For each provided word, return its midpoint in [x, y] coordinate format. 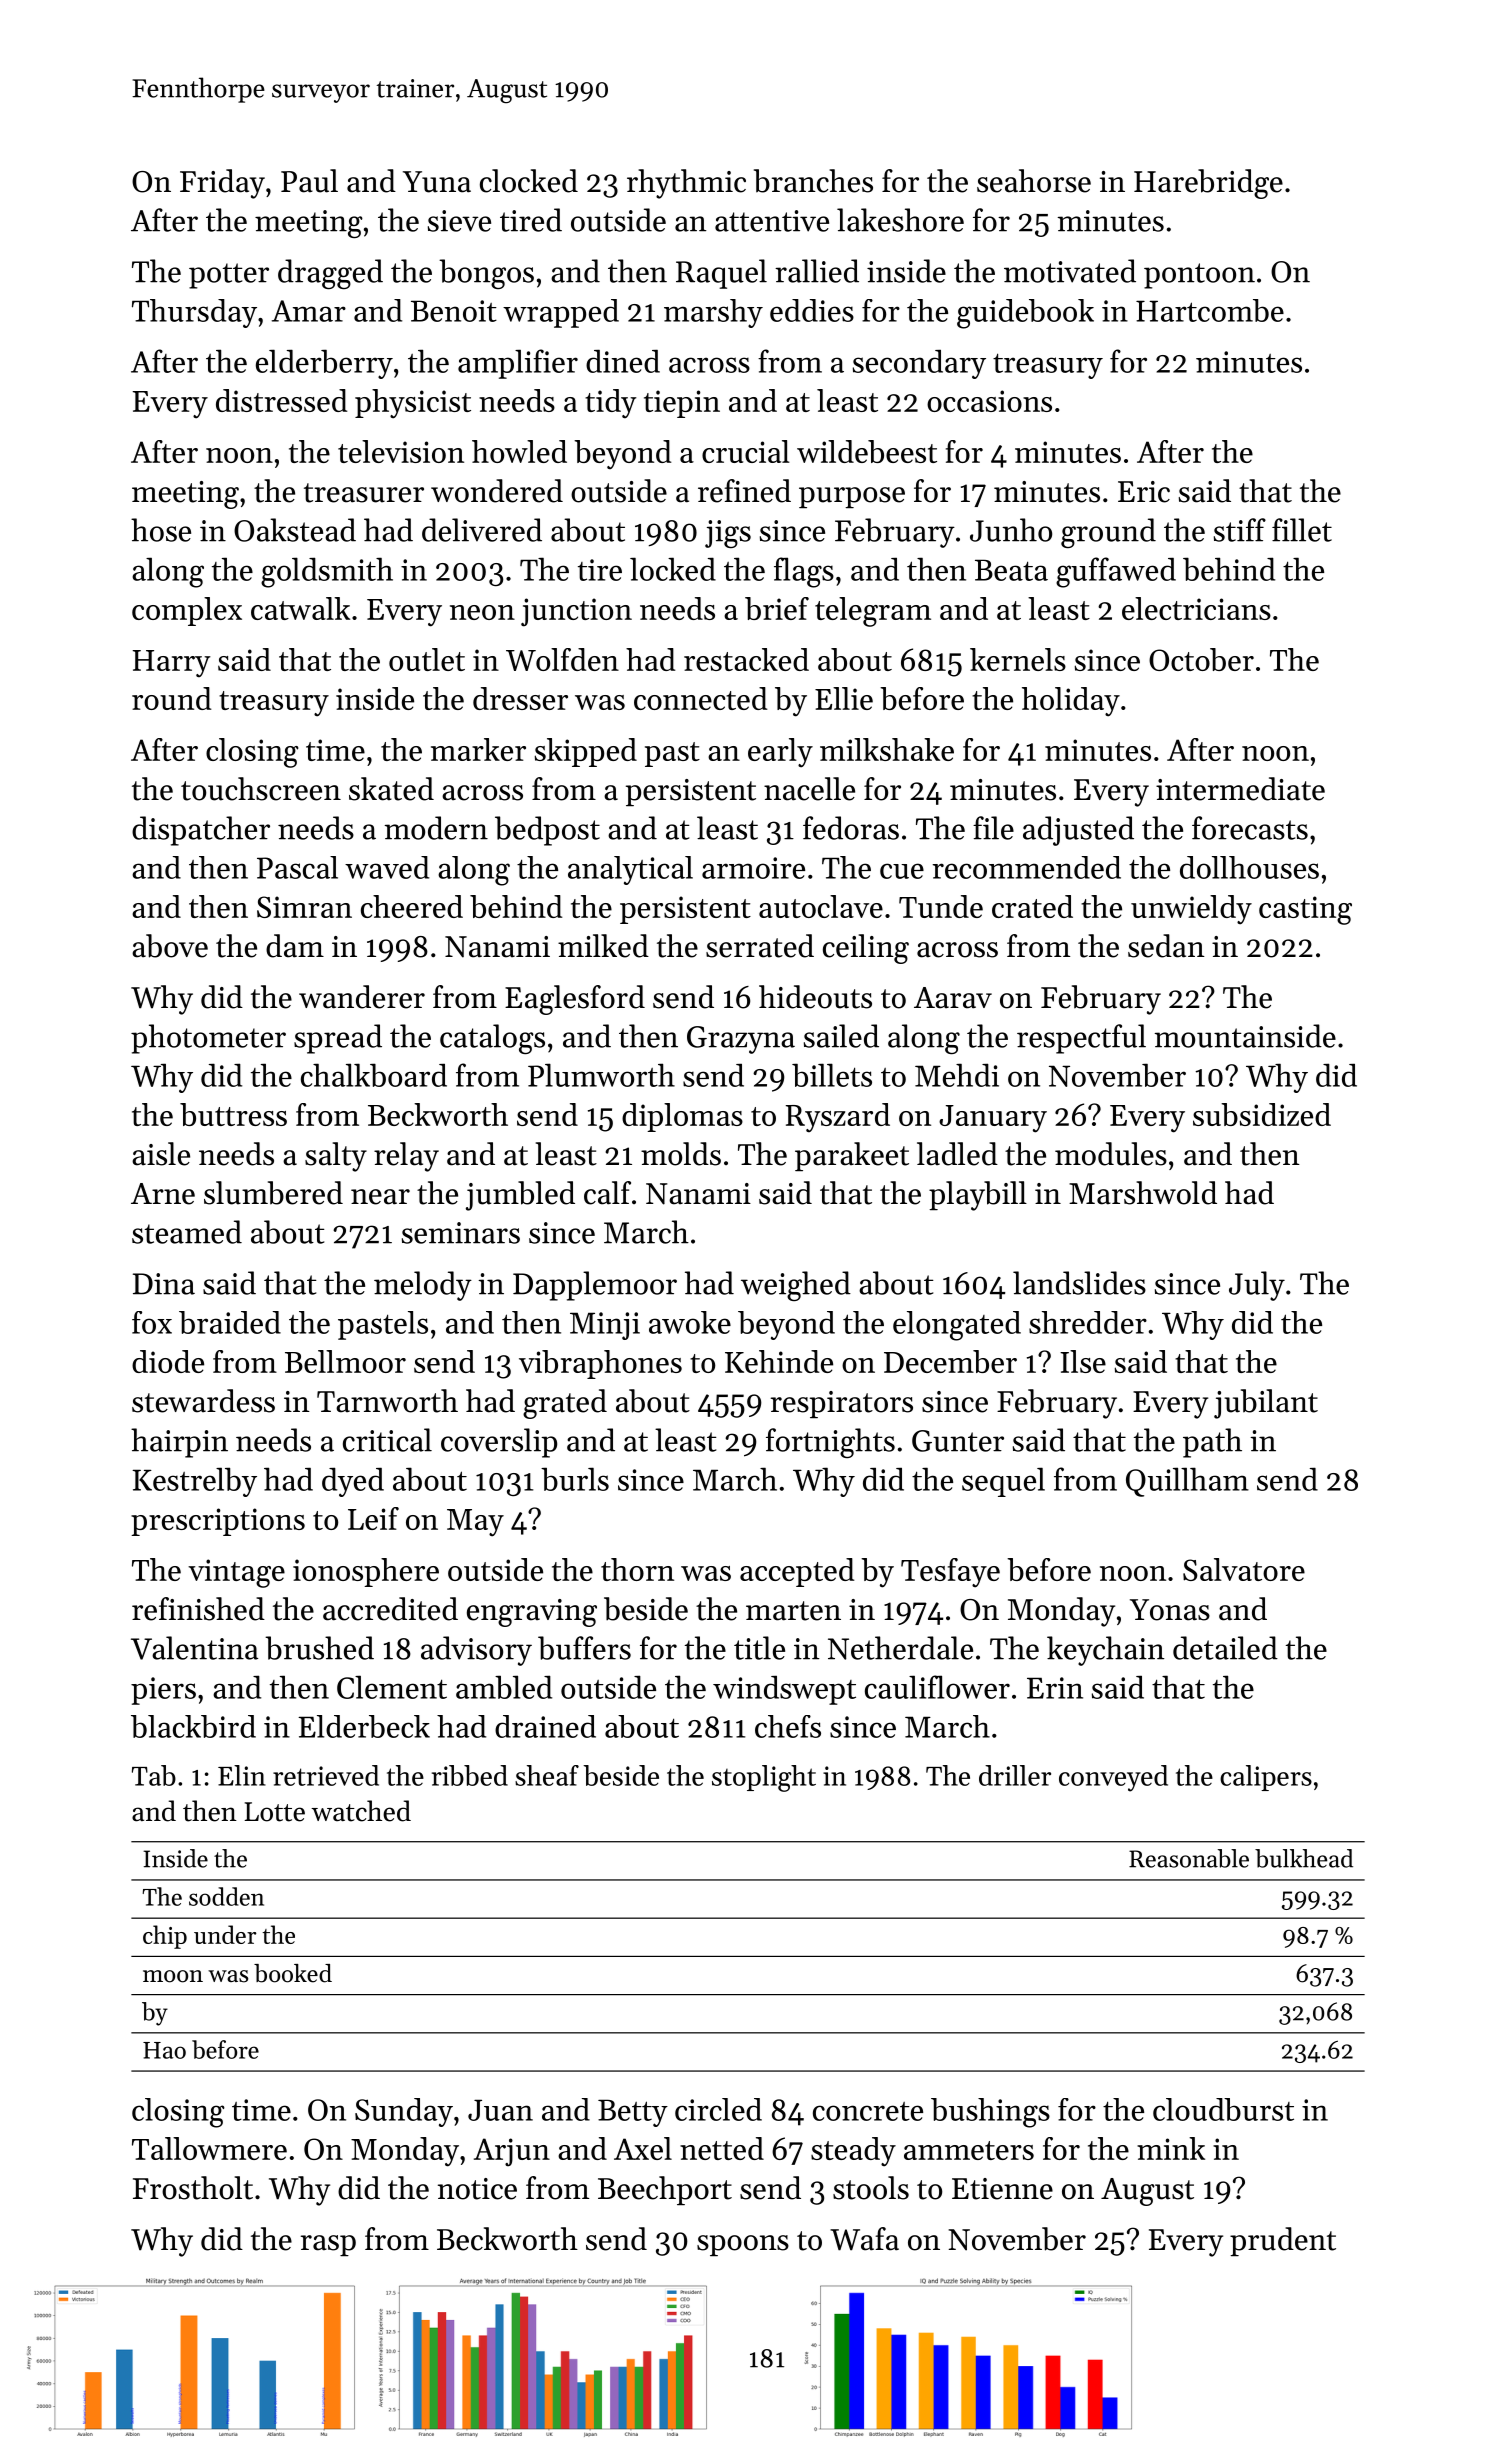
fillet [1302, 530]
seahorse [1034, 181]
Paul [309, 181]
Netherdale [900, 1648]
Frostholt [193, 2188]
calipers [1266, 1778]
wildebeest [867, 451]
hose [161, 530]
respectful [1081, 1039]
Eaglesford [575, 1000]
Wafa [864, 2239]
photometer [208, 1039]
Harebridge [1208, 184]
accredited [390, 1609]
